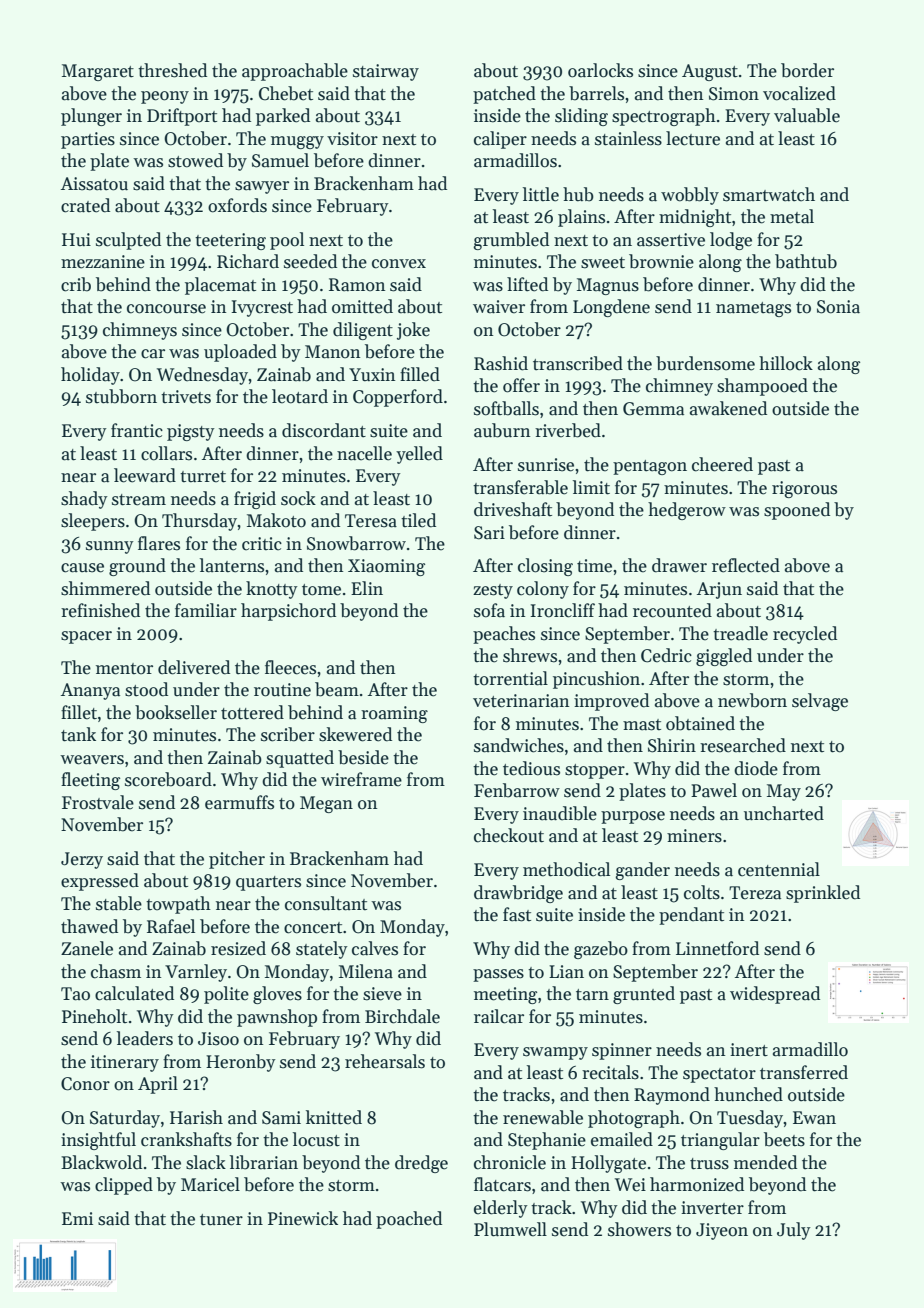 The width and height of the document is (924, 1308). I want to click on wireframe, so click(361, 779).
